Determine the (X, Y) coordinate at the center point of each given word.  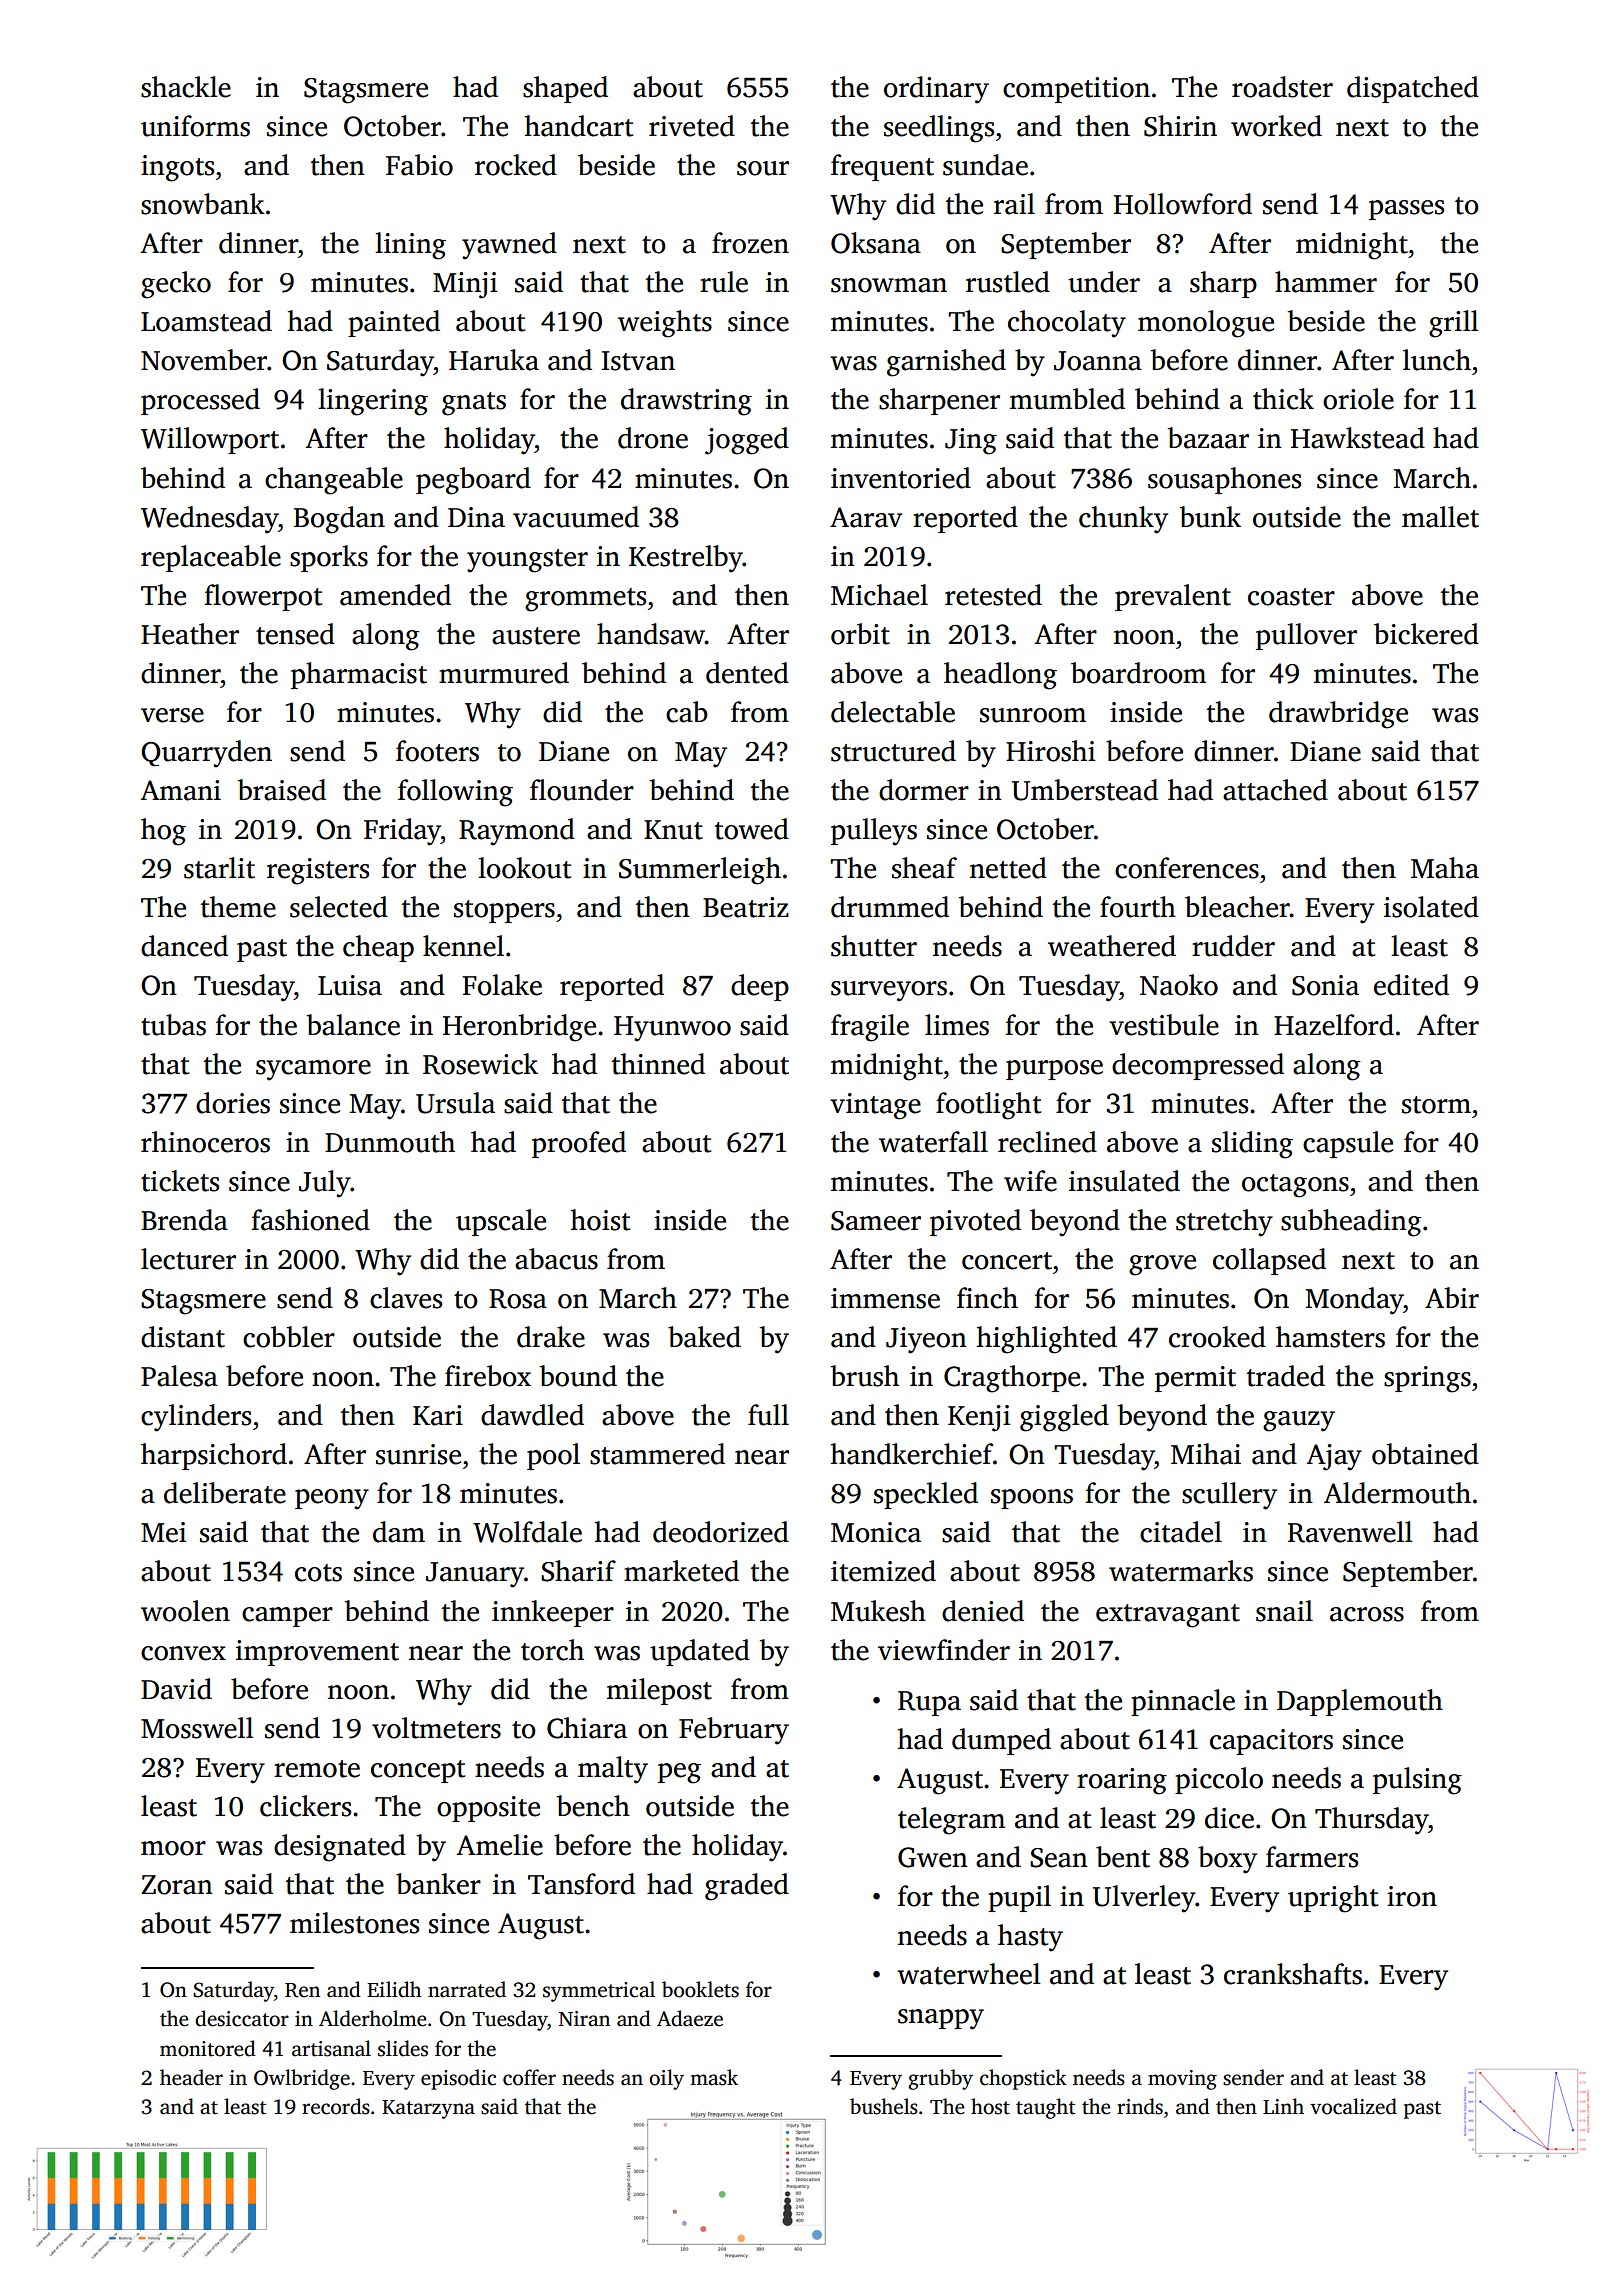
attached (1275, 790)
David (176, 1689)
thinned (658, 1064)
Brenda (184, 1220)
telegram (951, 1821)
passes (1406, 210)
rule (724, 282)
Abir (1452, 1297)
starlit (219, 868)
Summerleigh (700, 871)
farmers (1312, 1857)
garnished (946, 363)
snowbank (203, 204)
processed (200, 401)
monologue (1206, 324)
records (336, 2106)
